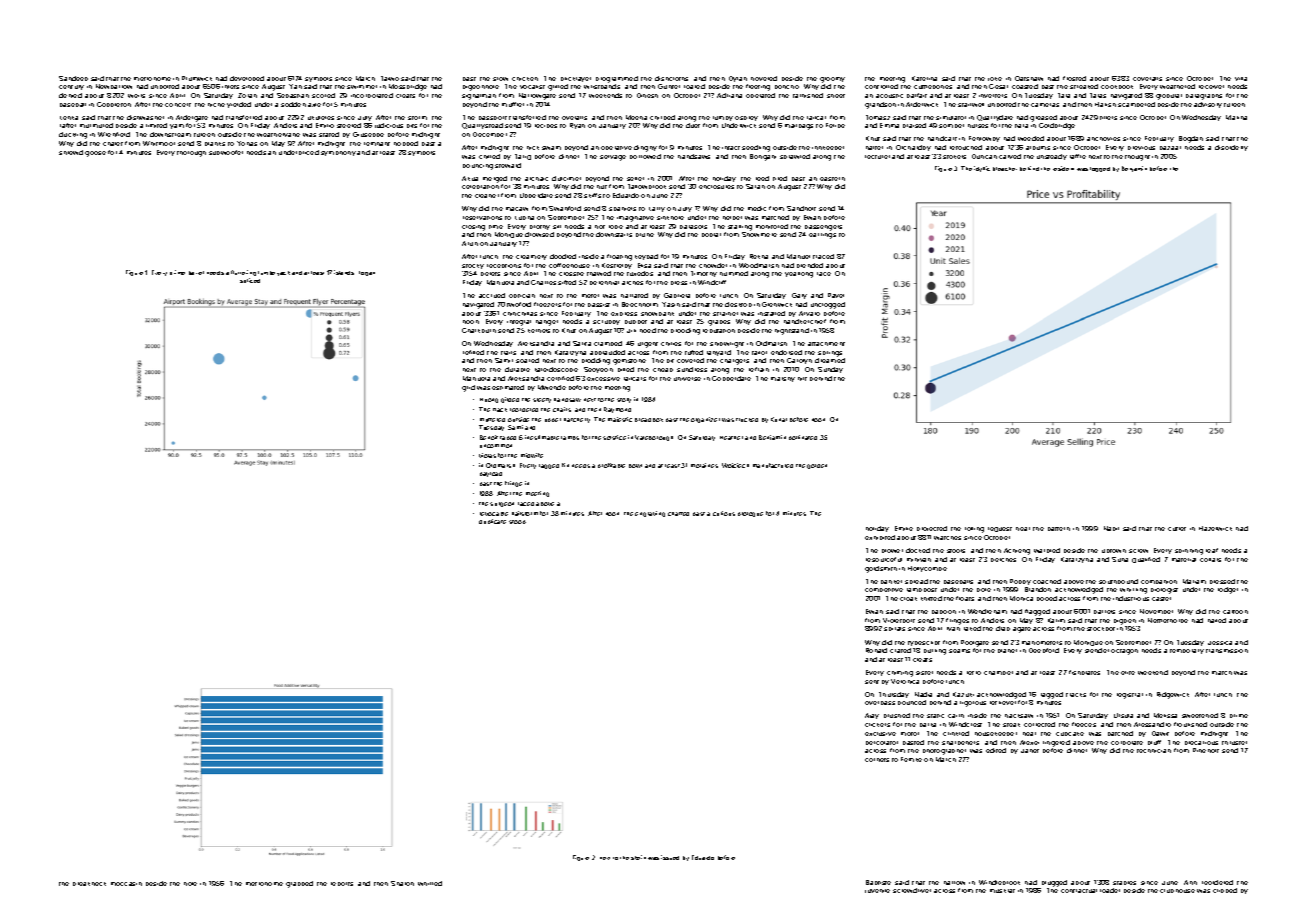 This document has height=924, width=1308. Describe the element at coordinates (1074, 78) in the document. I see `frosted` at that location.
